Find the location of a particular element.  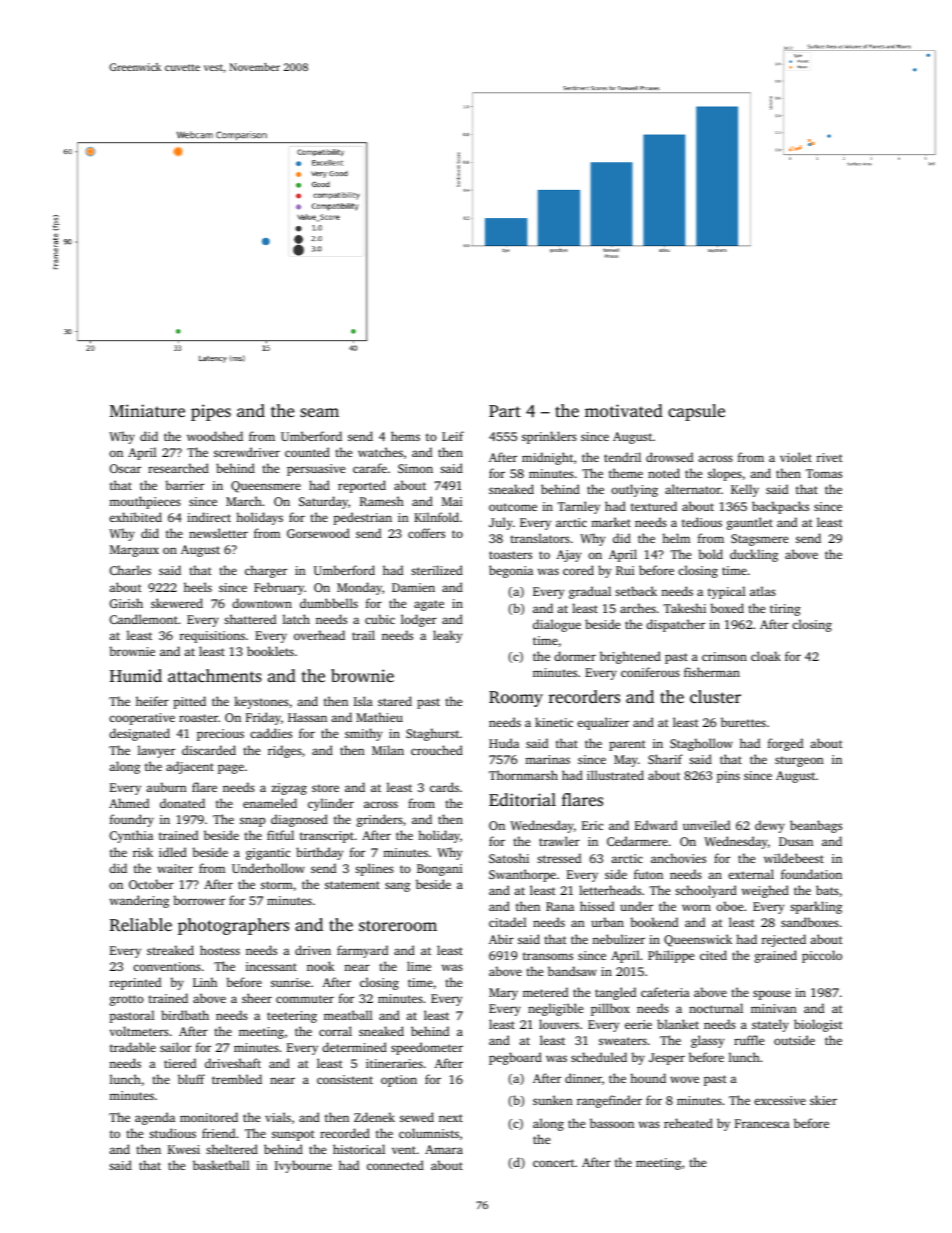

pipes is located at coordinates (211, 412).
